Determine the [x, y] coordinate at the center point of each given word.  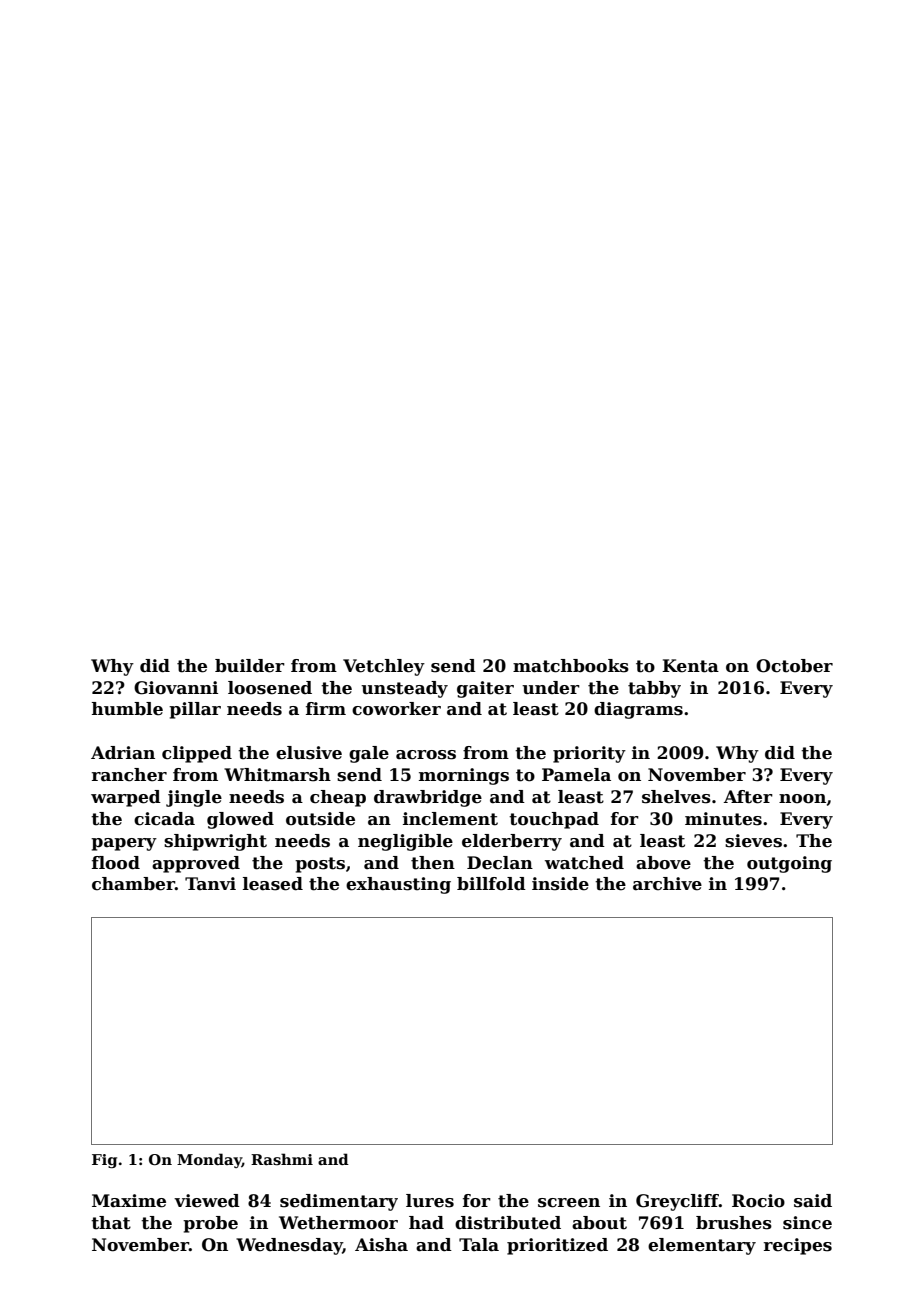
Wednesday [289, 1246]
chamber [133, 884]
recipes [798, 1246]
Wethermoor [338, 1223]
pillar [195, 710]
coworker [396, 709]
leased [273, 884]
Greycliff [677, 1202]
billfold [491, 884]
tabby [654, 689]
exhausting [398, 885]
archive [667, 884]
